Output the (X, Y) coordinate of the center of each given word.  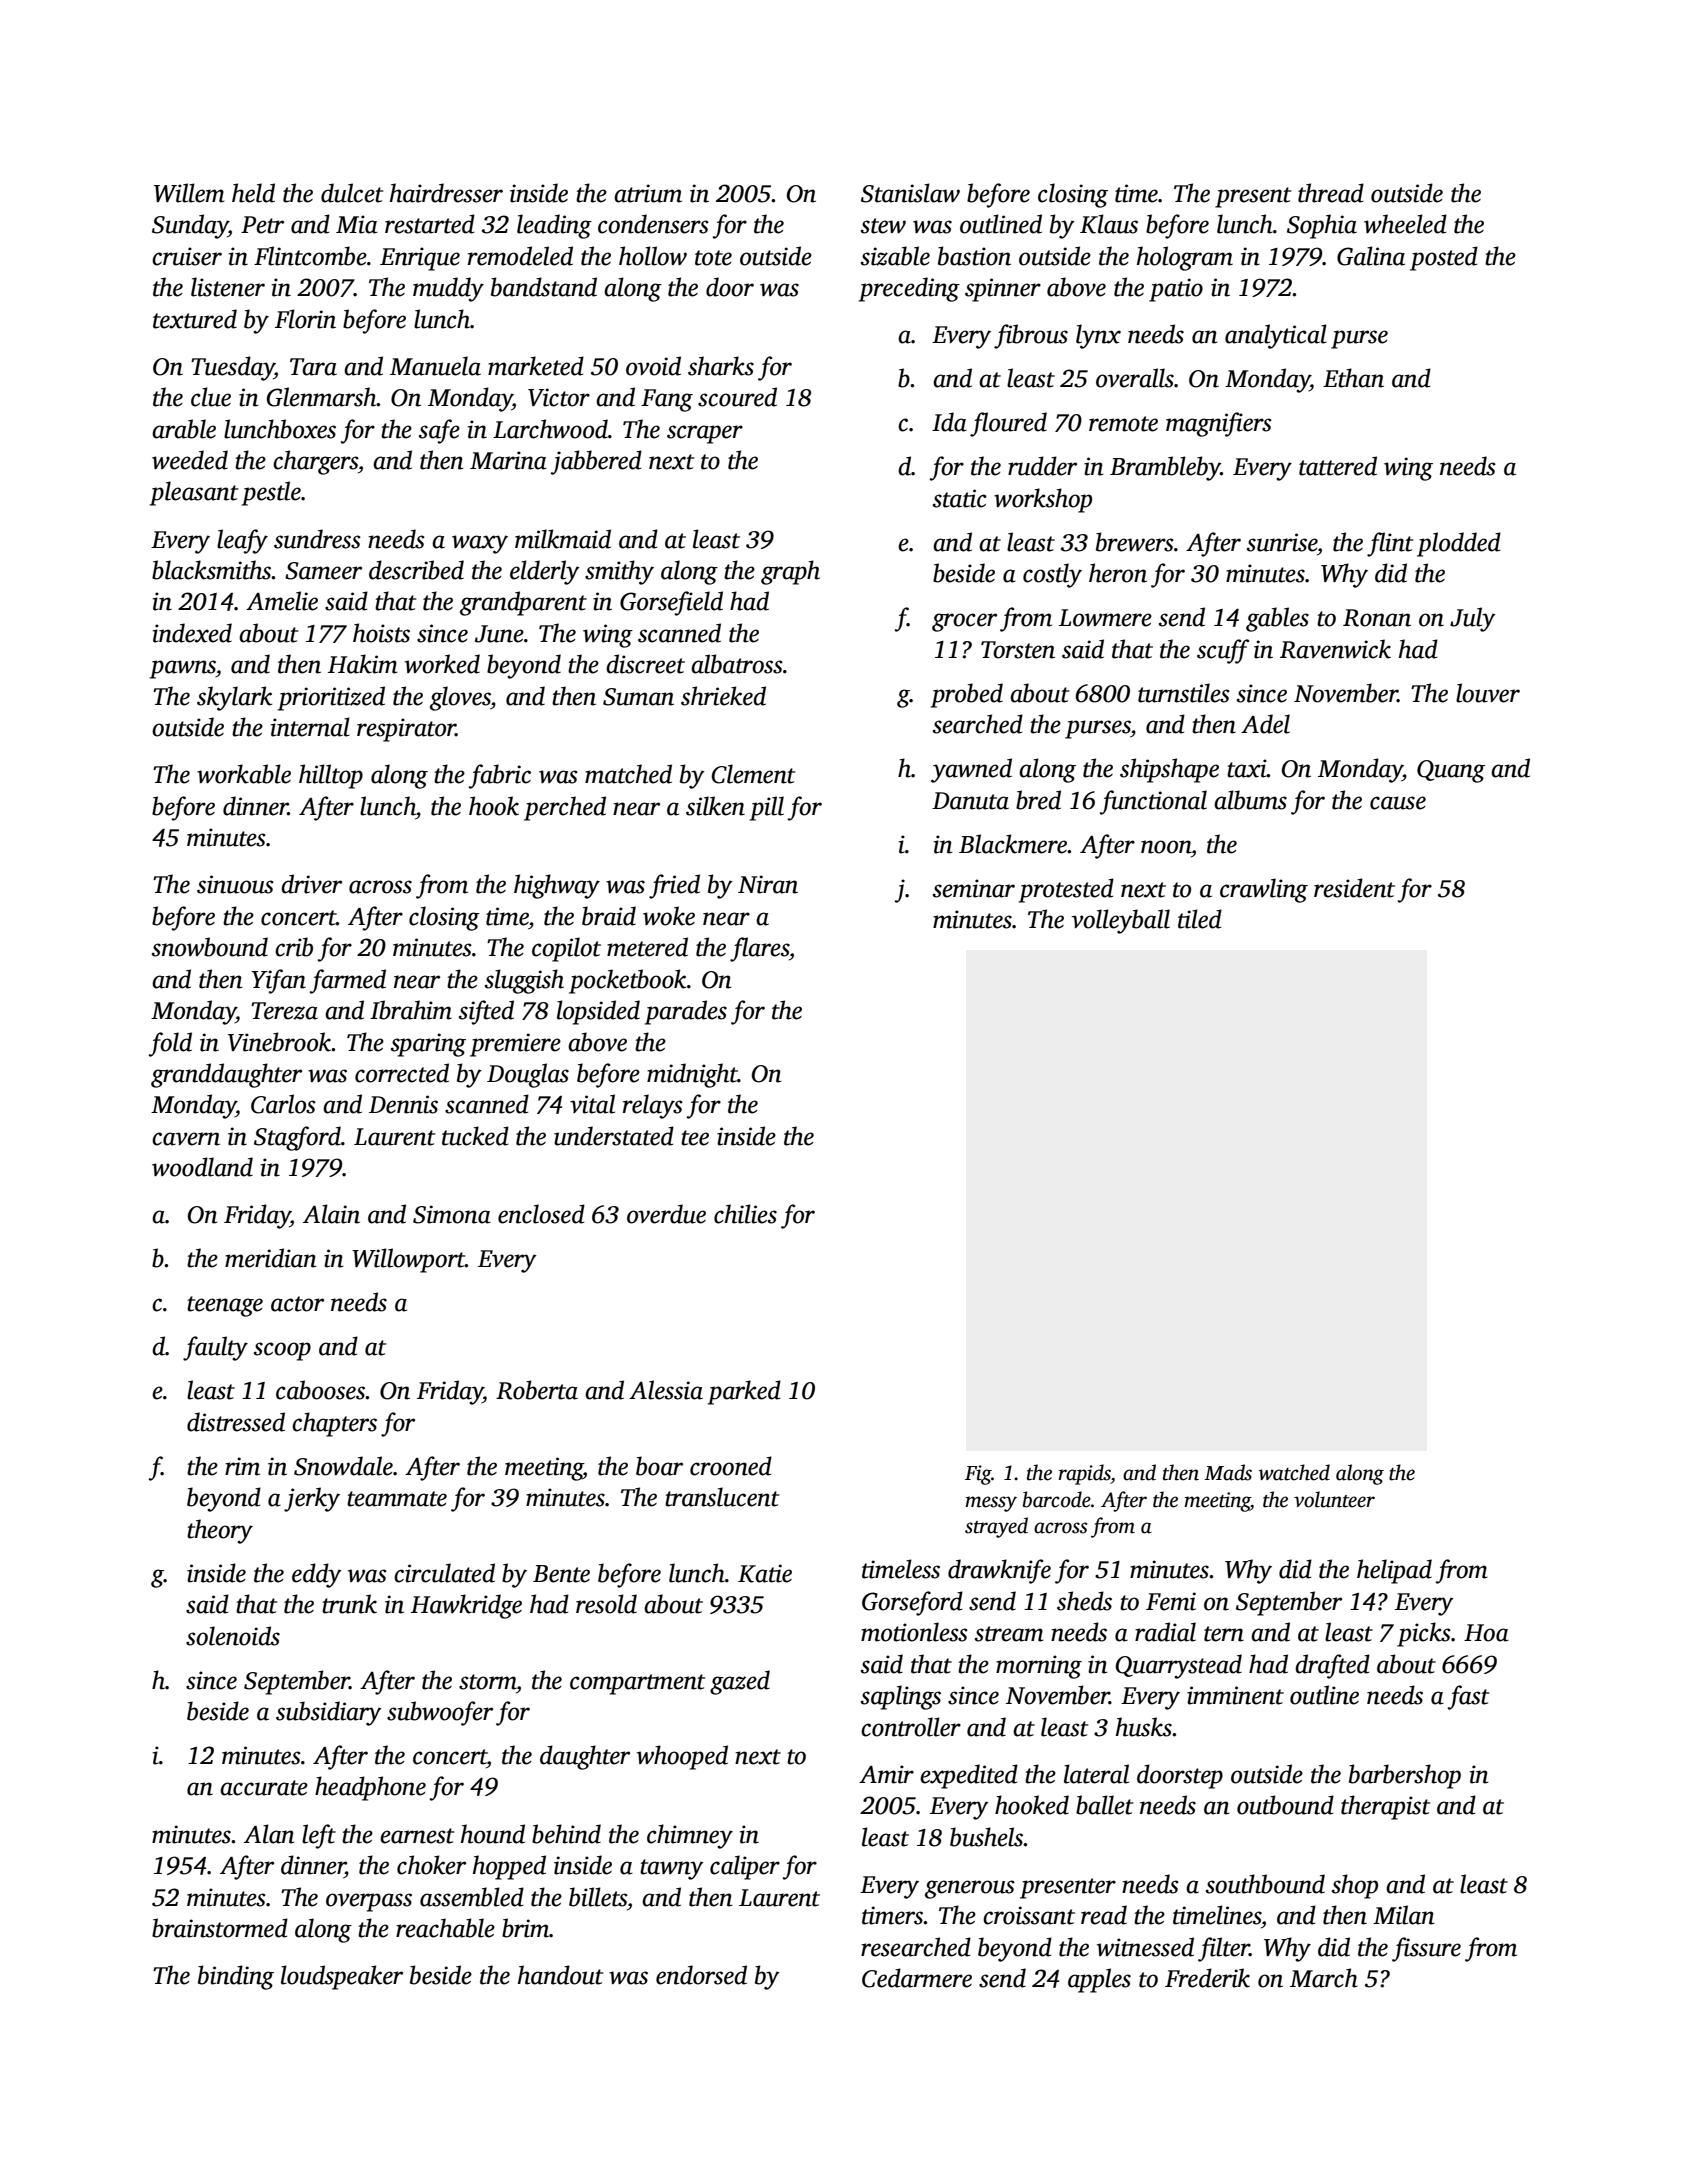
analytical (1276, 336)
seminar (974, 888)
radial (1165, 1632)
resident (1354, 888)
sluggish (524, 981)
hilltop (331, 776)
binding (236, 1977)
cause (1398, 803)
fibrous (1031, 336)
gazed (740, 1682)
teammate (397, 1499)
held (253, 193)
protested (1066, 890)
